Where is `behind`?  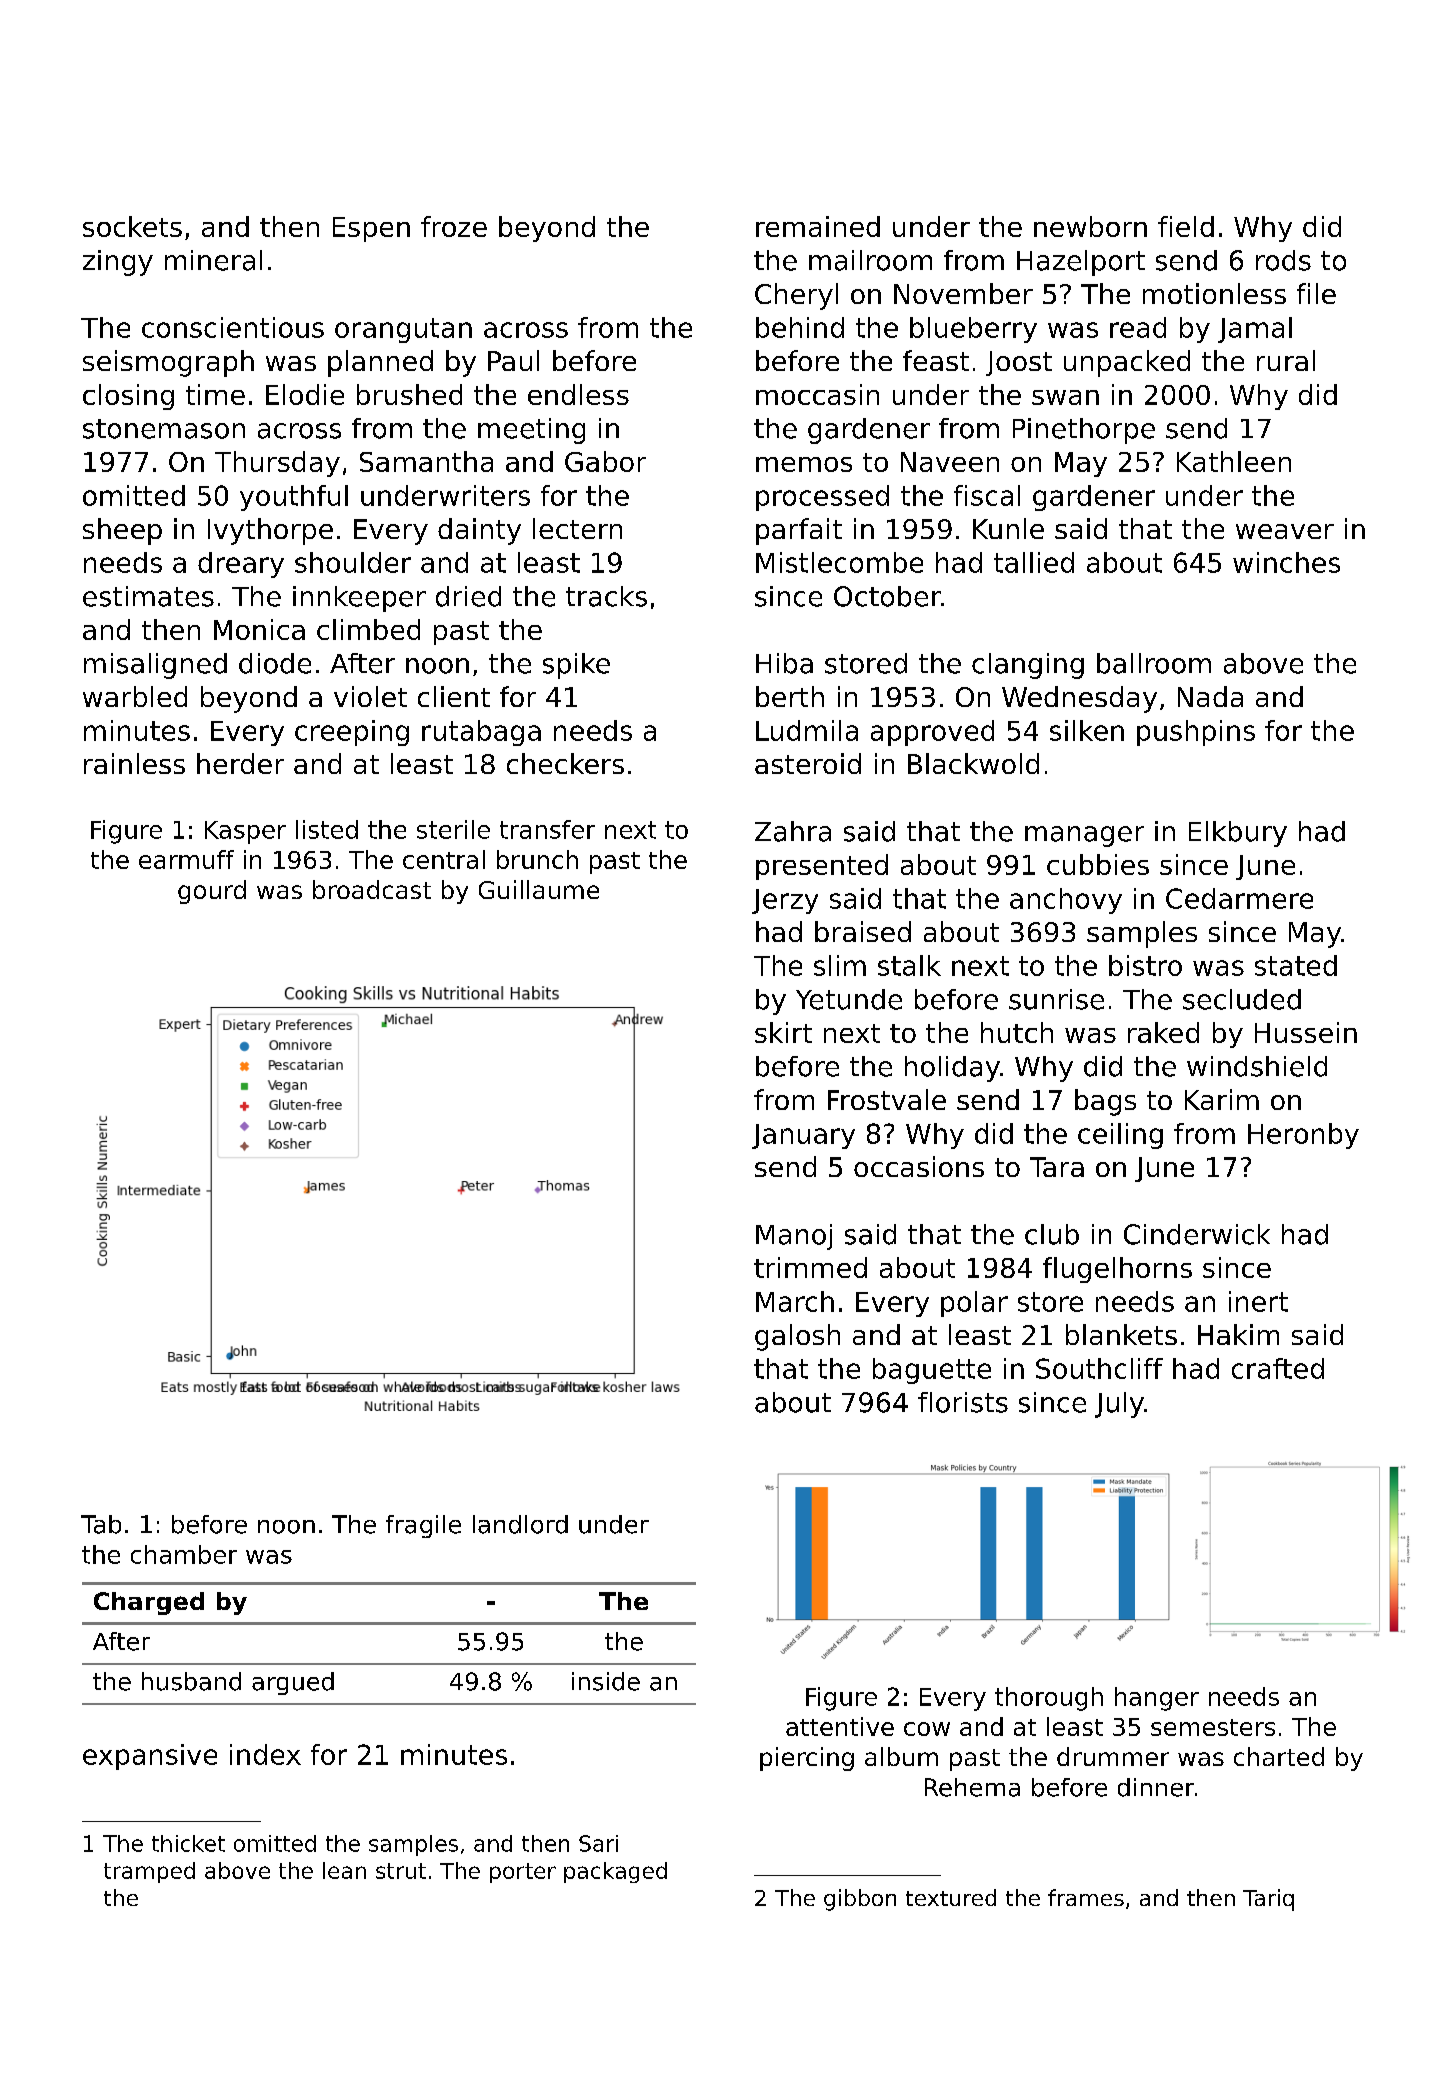
behind is located at coordinates (800, 327).
